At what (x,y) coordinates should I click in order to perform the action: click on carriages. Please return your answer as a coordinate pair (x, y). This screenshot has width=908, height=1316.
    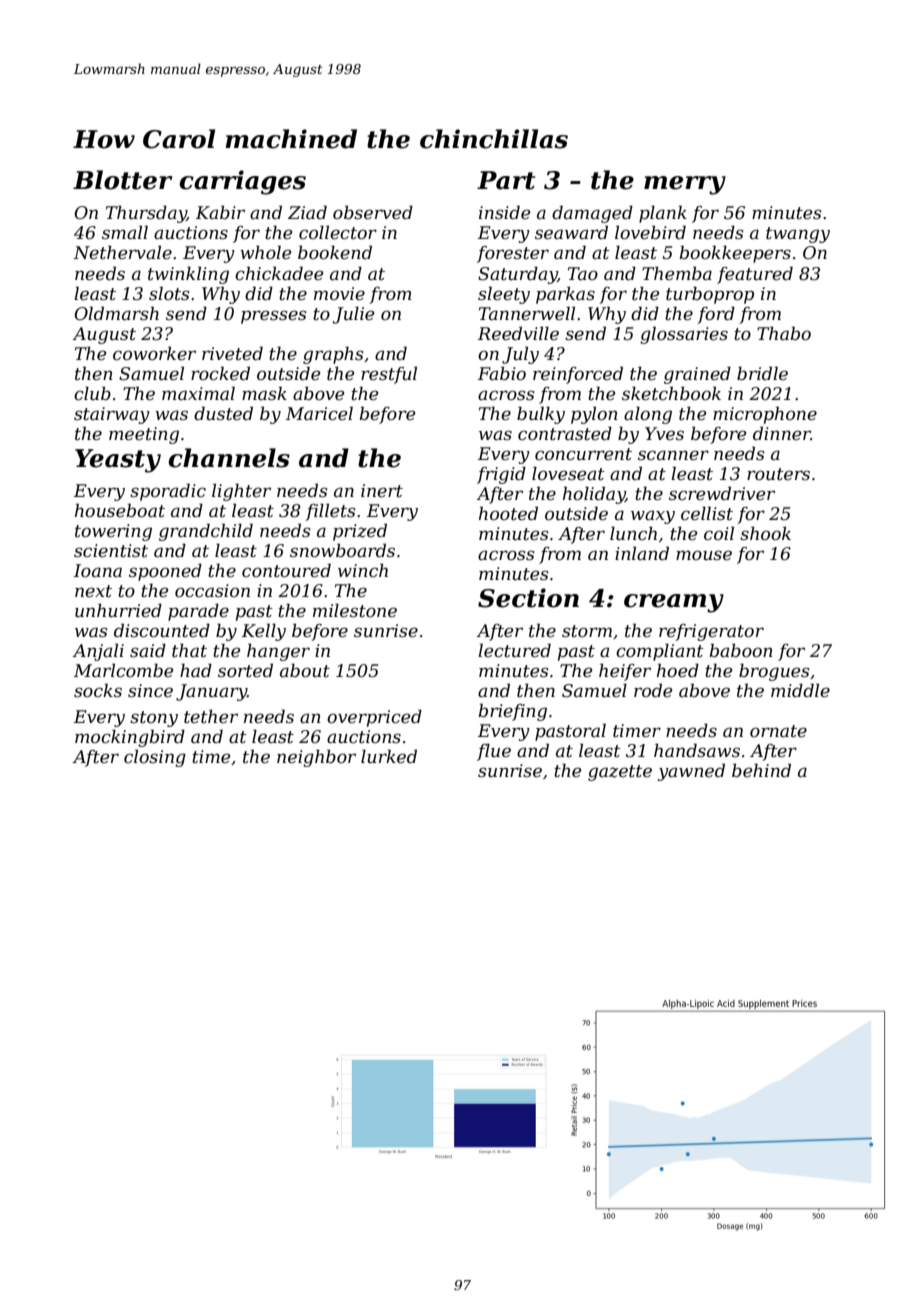
    Looking at the image, I should click on (242, 182).
